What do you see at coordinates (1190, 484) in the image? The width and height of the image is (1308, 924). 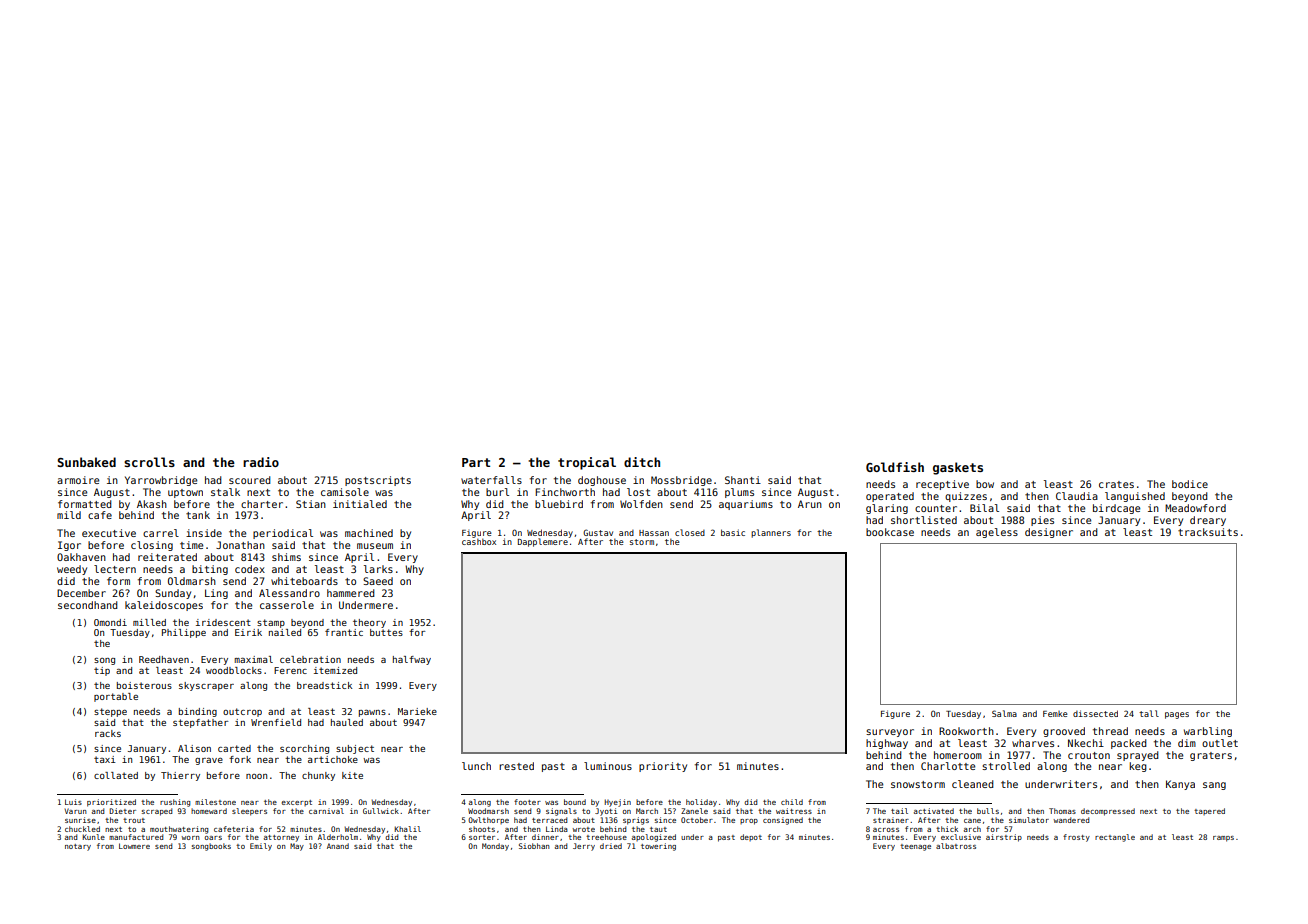 I see `bodice` at bounding box center [1190, 484].
